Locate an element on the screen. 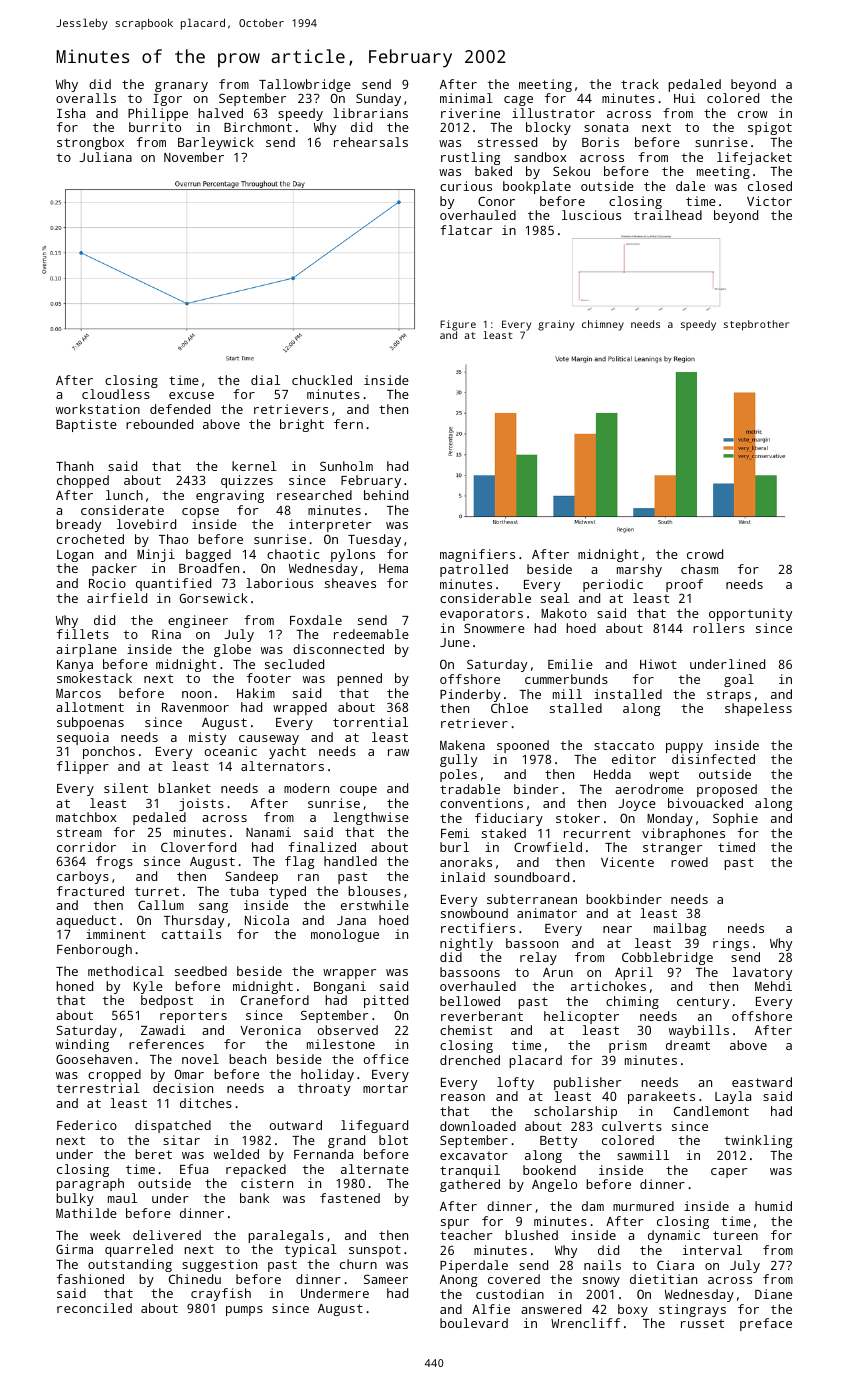 The image size is (849, 1400). shapeless is located at coordinates (758, 709).
